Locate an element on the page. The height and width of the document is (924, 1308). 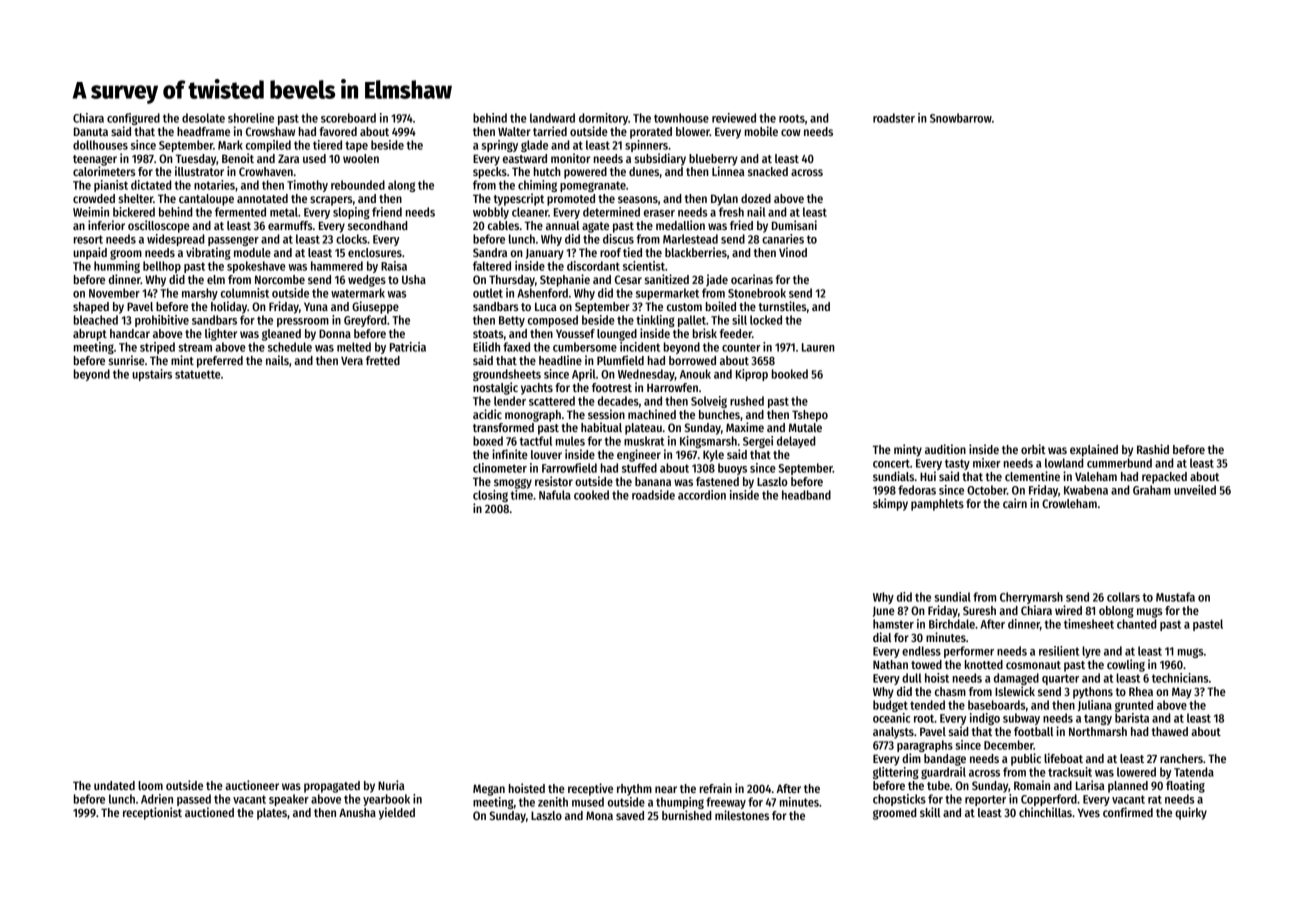
quirky is located at coordinates (1191, 813).
